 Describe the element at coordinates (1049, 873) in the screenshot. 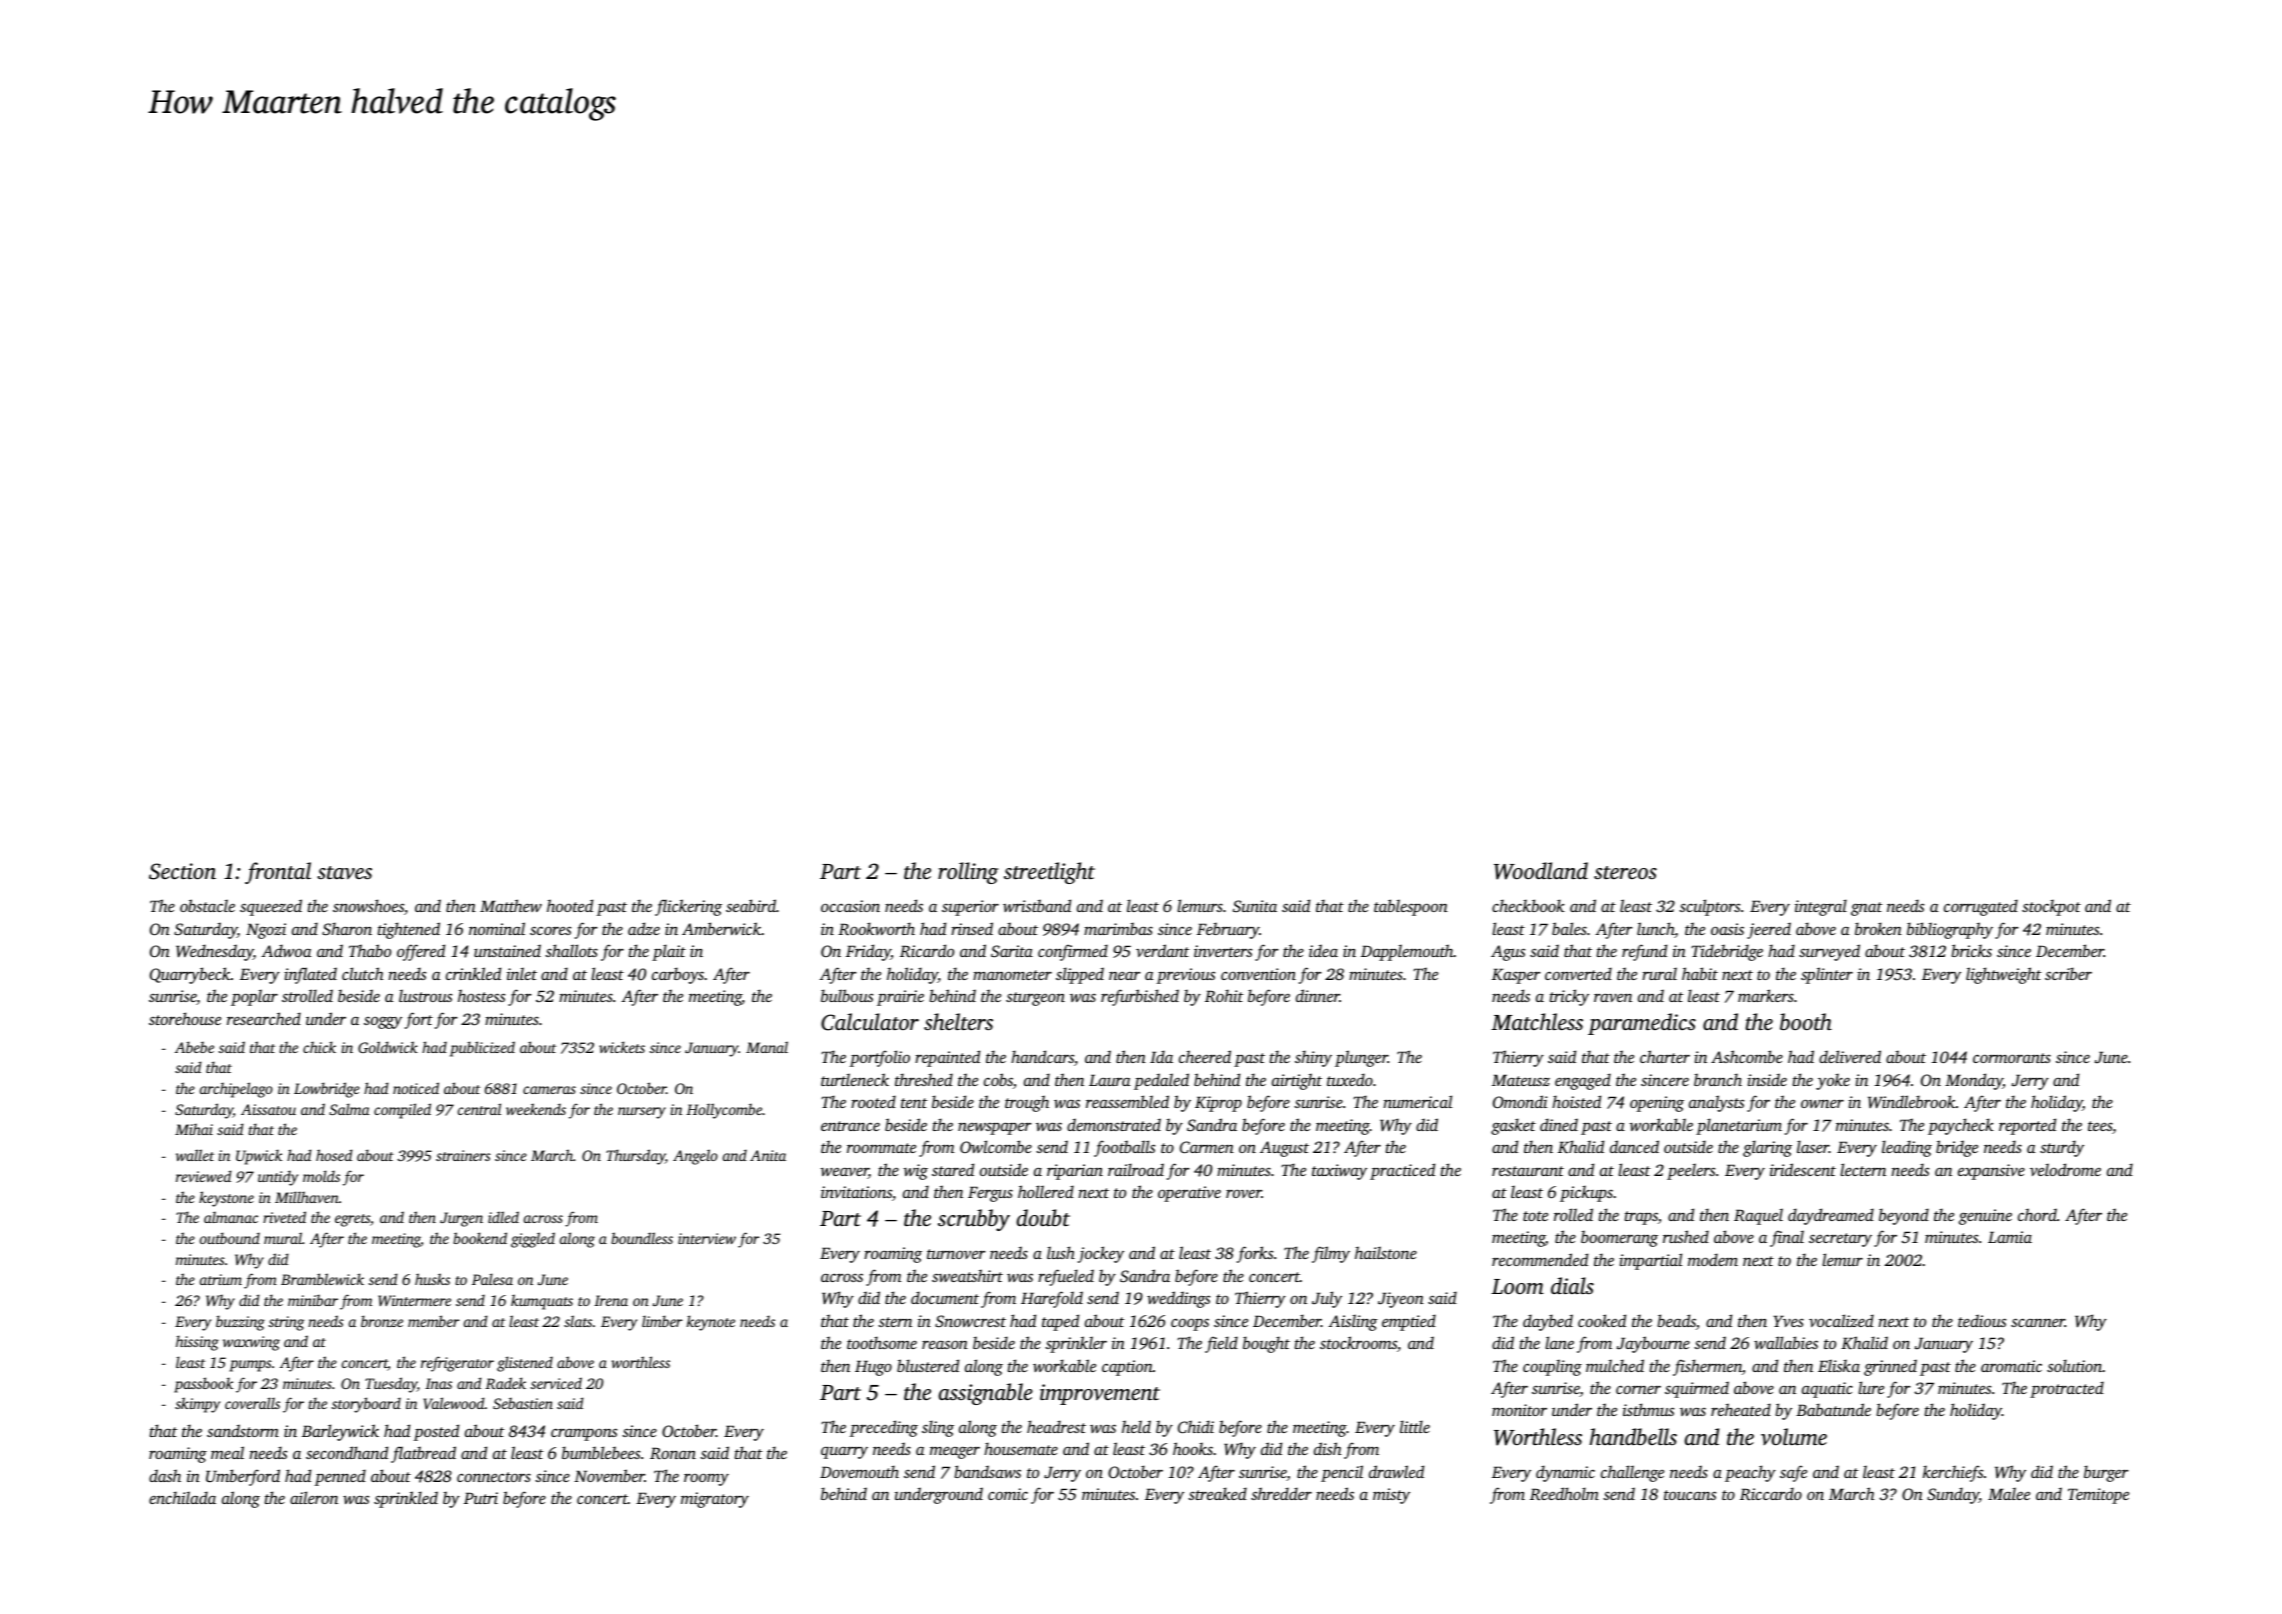

I see `streetlight` at that location.
